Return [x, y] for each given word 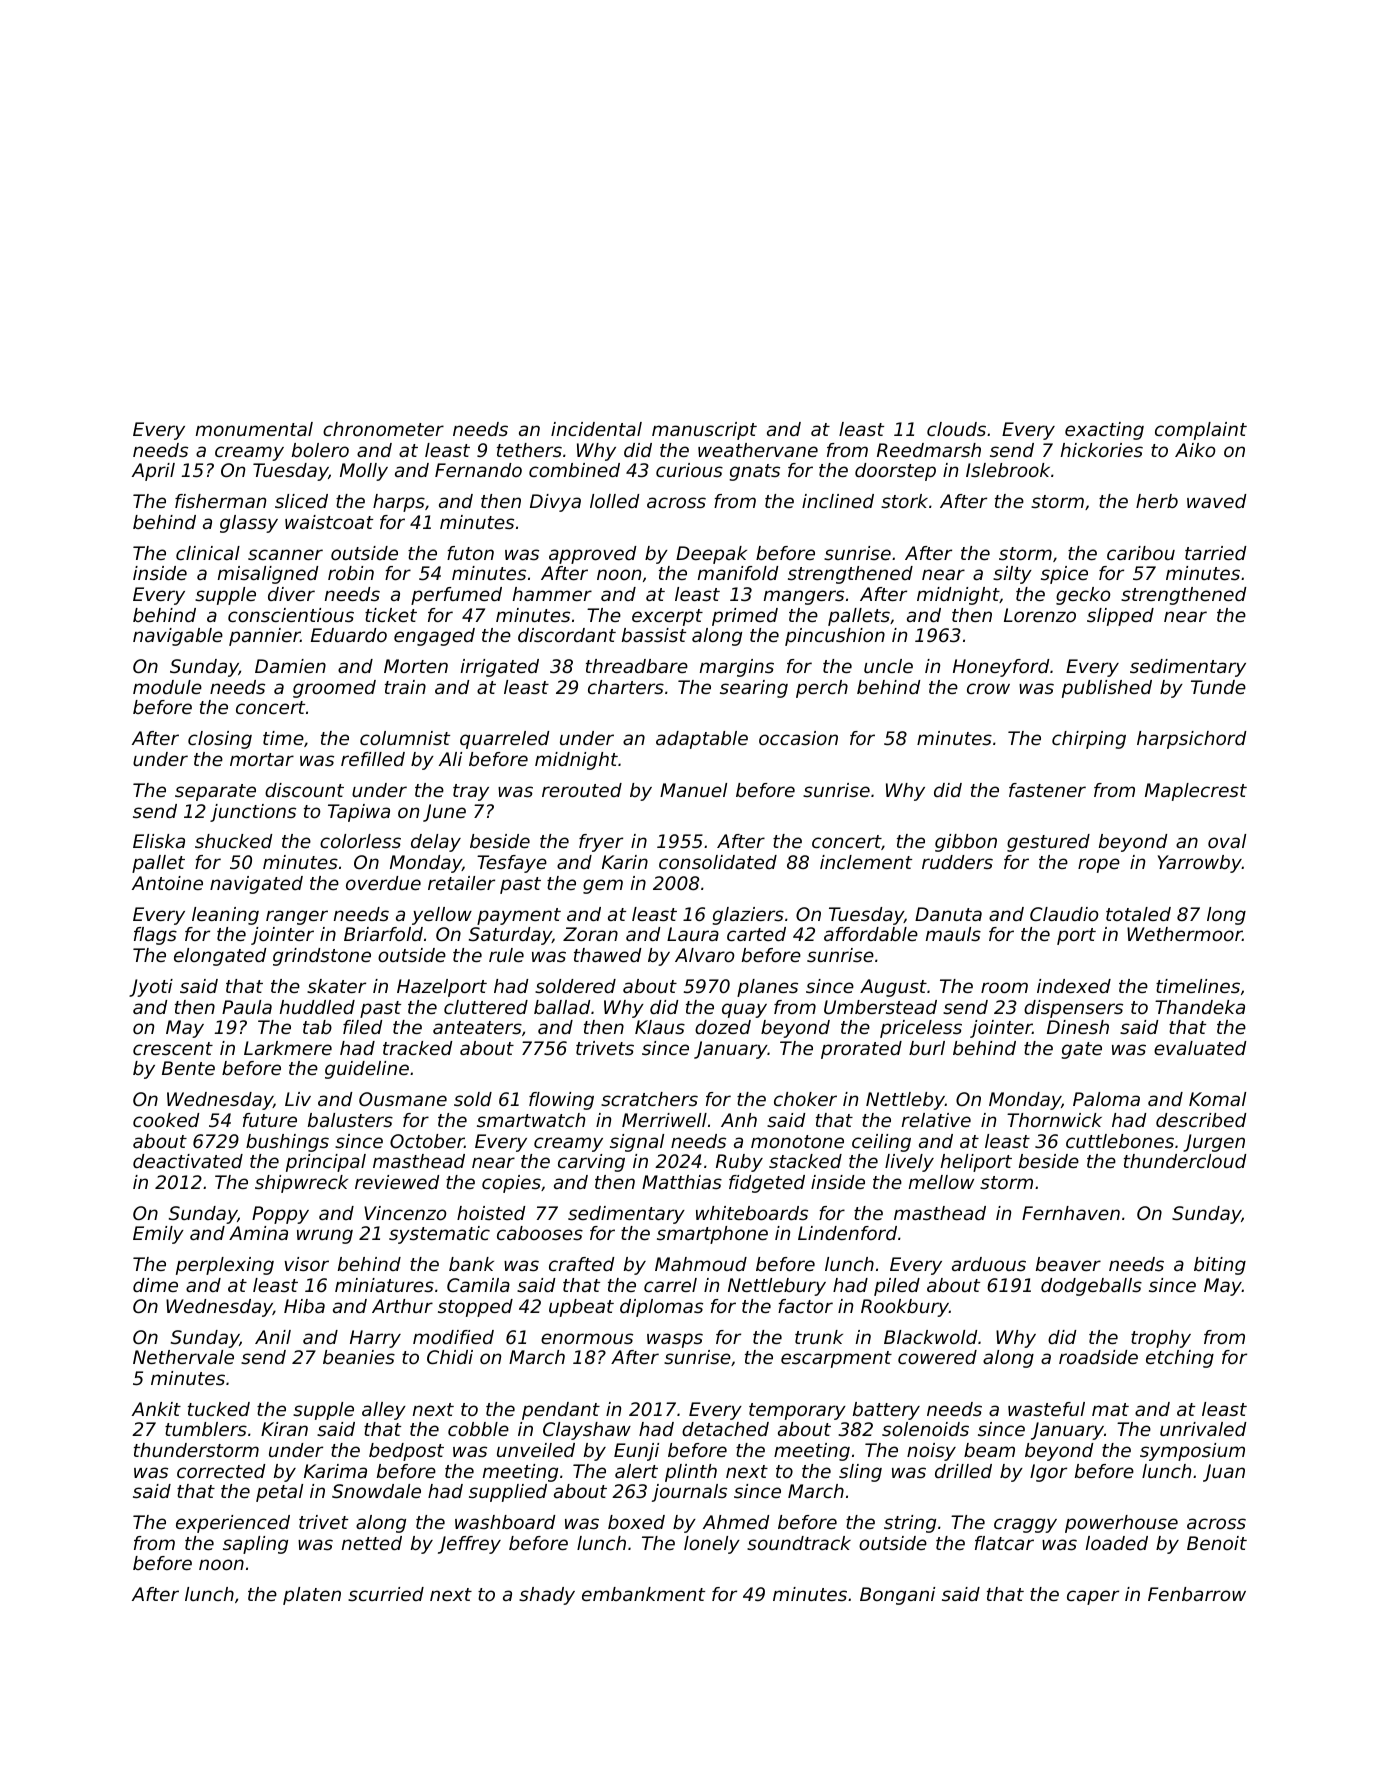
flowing [561, 1101]
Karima [335, 1471]
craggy [1025, 1525]
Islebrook [1008, 470]
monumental [254, 429]
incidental [596, 429]
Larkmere [288, 1048]
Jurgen [1214, 1143]
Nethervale [183, 1357]
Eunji [636, 1452]
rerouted [582, 790]
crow [988, 688]
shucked [234, 841]
